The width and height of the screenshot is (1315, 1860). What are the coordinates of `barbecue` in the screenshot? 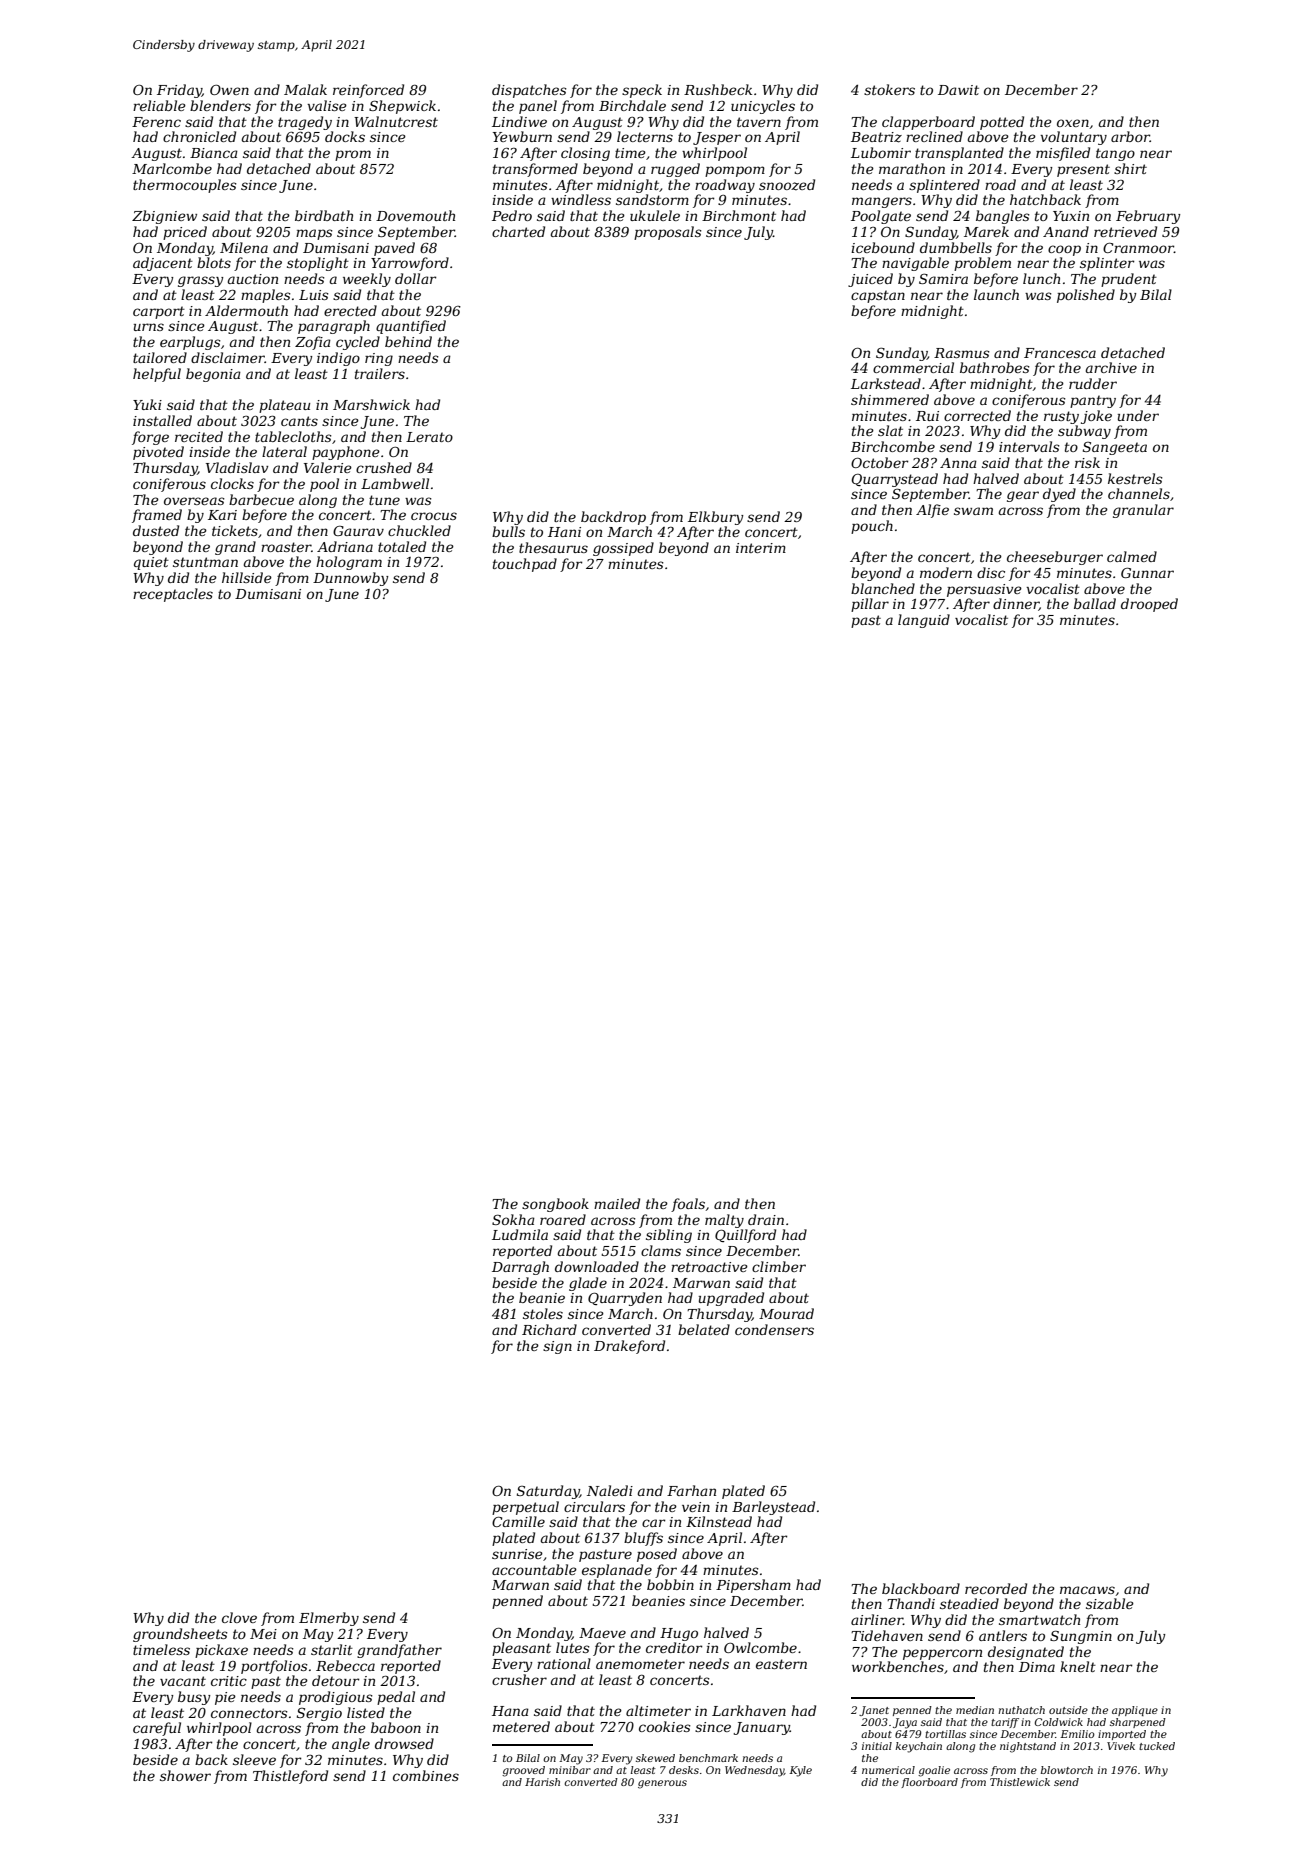 It's located at (261, 499).
